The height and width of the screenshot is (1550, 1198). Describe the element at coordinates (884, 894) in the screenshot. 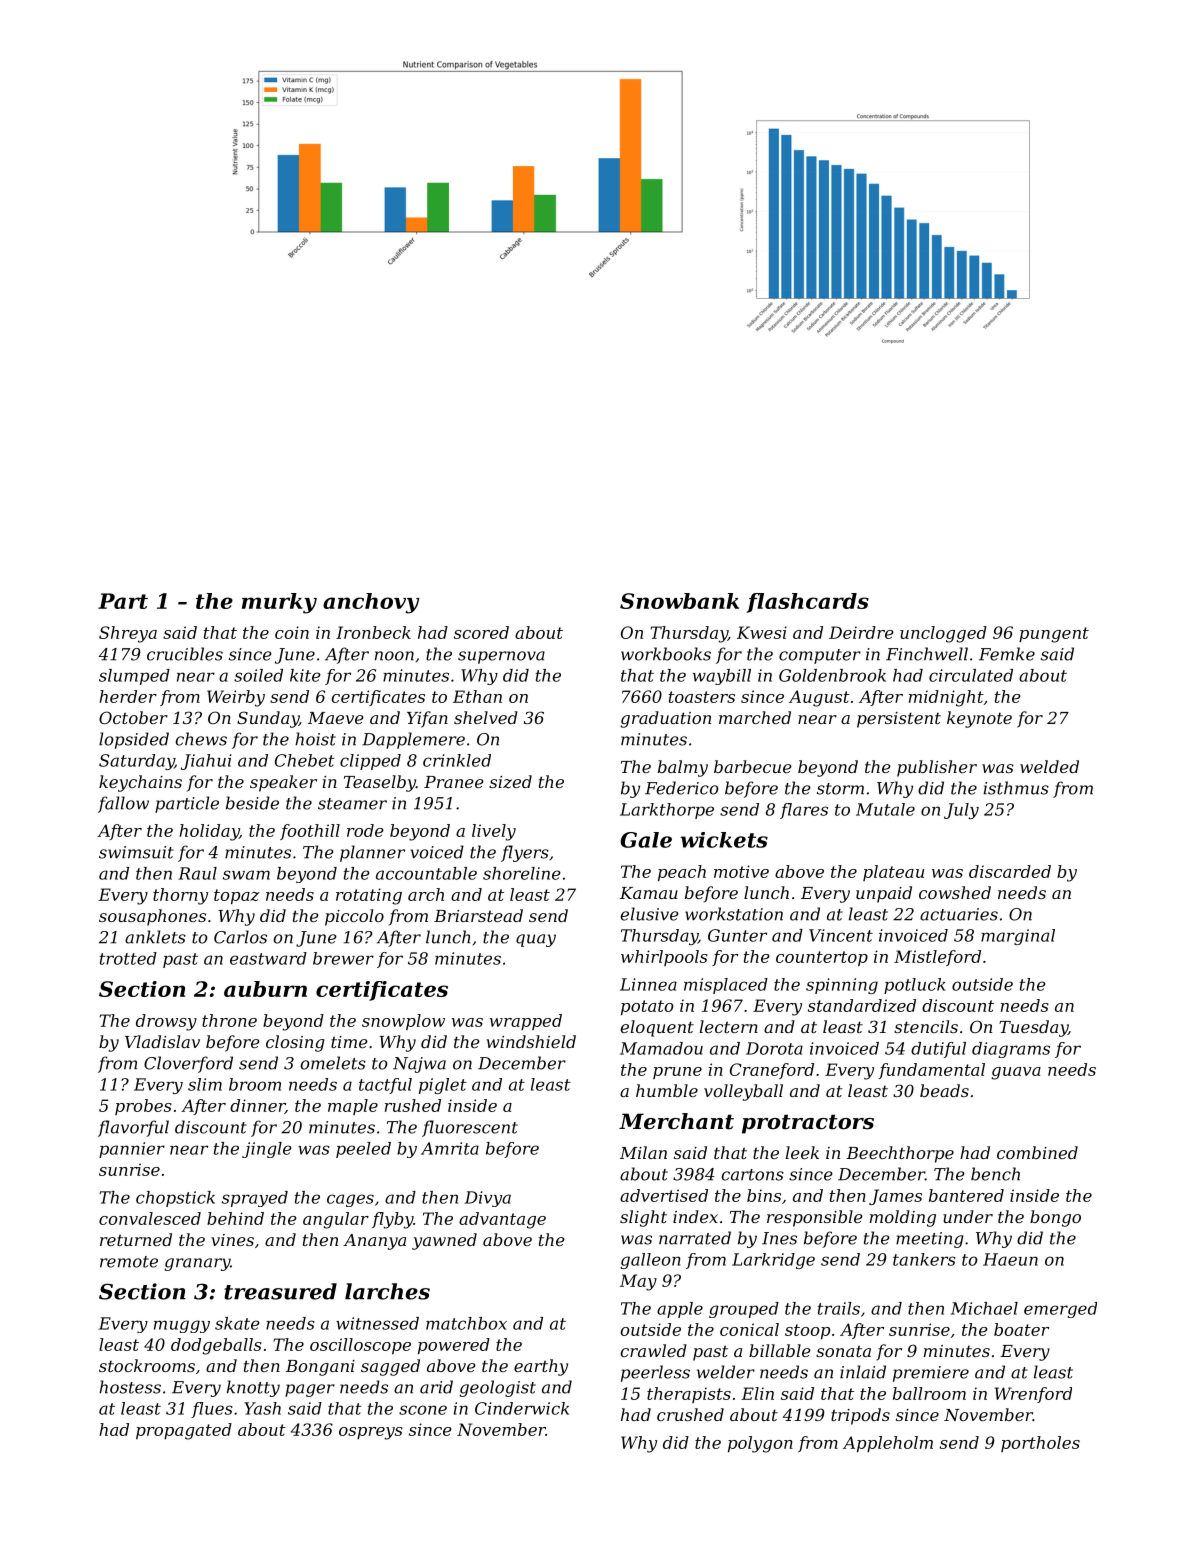

I see `unpaid` at that location.
